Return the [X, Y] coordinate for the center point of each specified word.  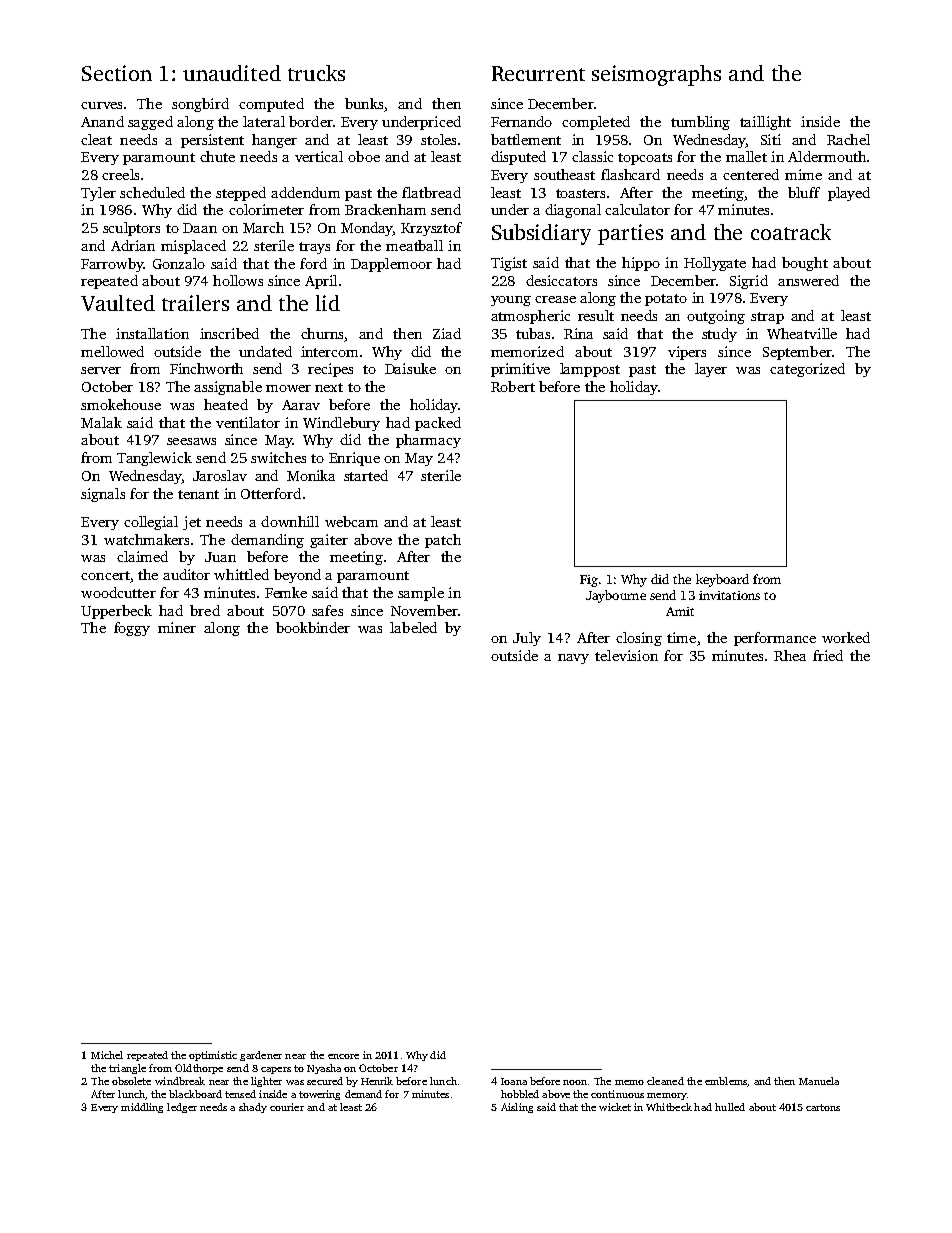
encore [343, 1056]
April [321, 282]
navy [573, 659]
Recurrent [538, 73]
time [681, 637]
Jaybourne [616, 596]
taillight [765, 123]
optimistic [213, 1056]
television [626, 655]
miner [177, 627]
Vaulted [118, 303]
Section [117, 73]
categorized [807, 370]
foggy [132, 629]
